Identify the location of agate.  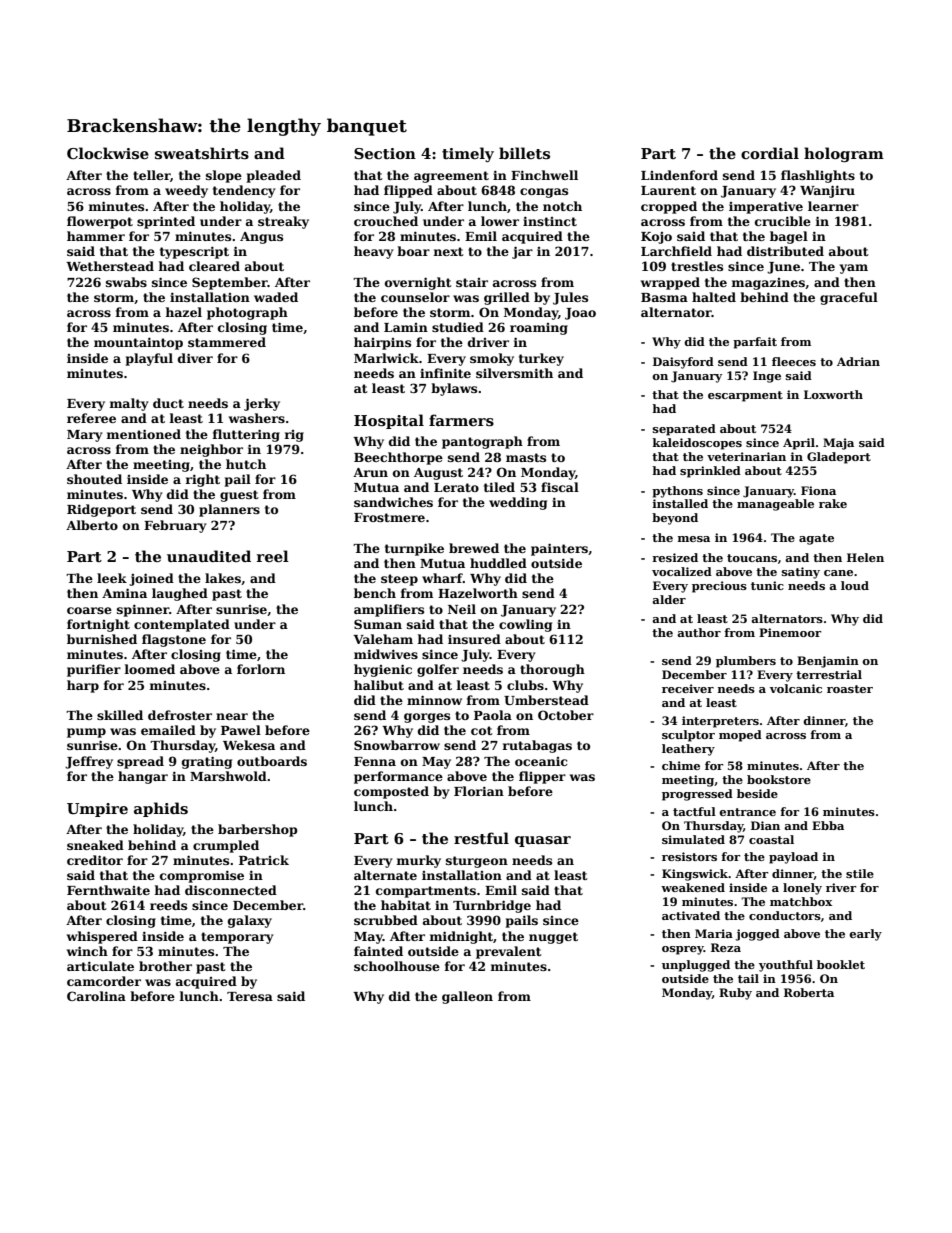
(816, 539).
